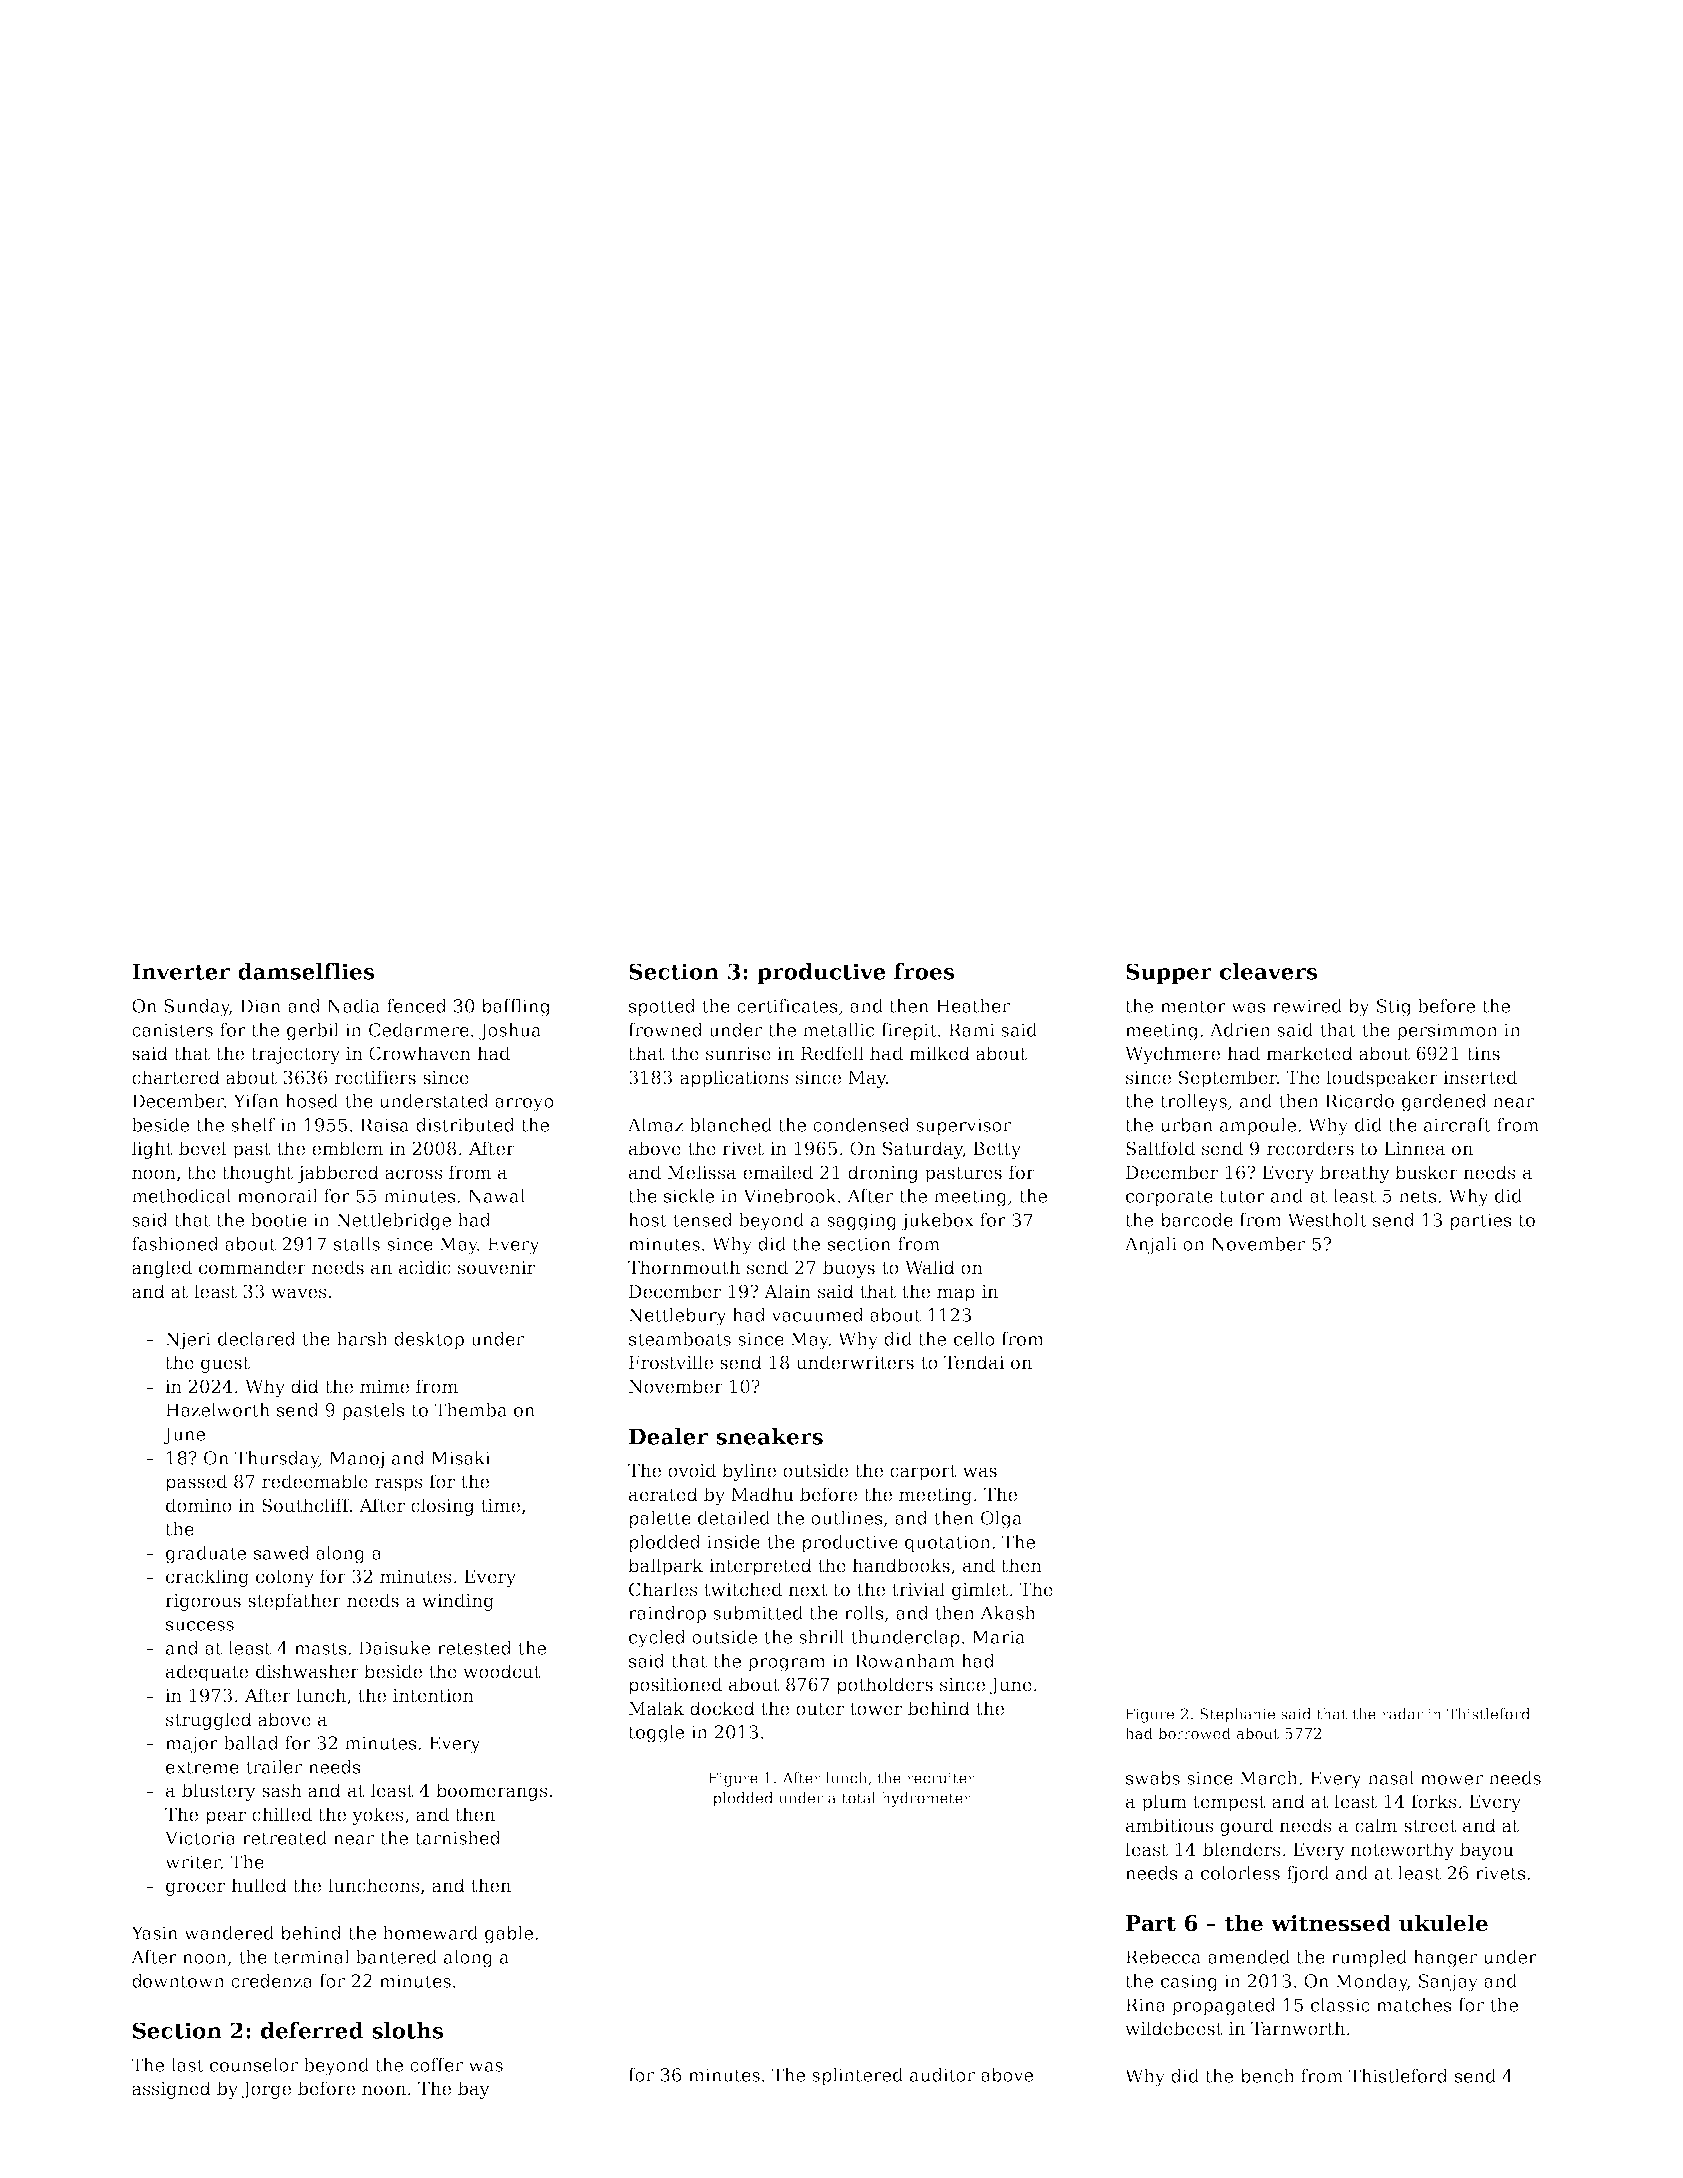 Image resolution: width=1683 pixels, height=2178 pixels. Describe the element at coordinates (859, 1798) in the page. I see `total` at that location.
